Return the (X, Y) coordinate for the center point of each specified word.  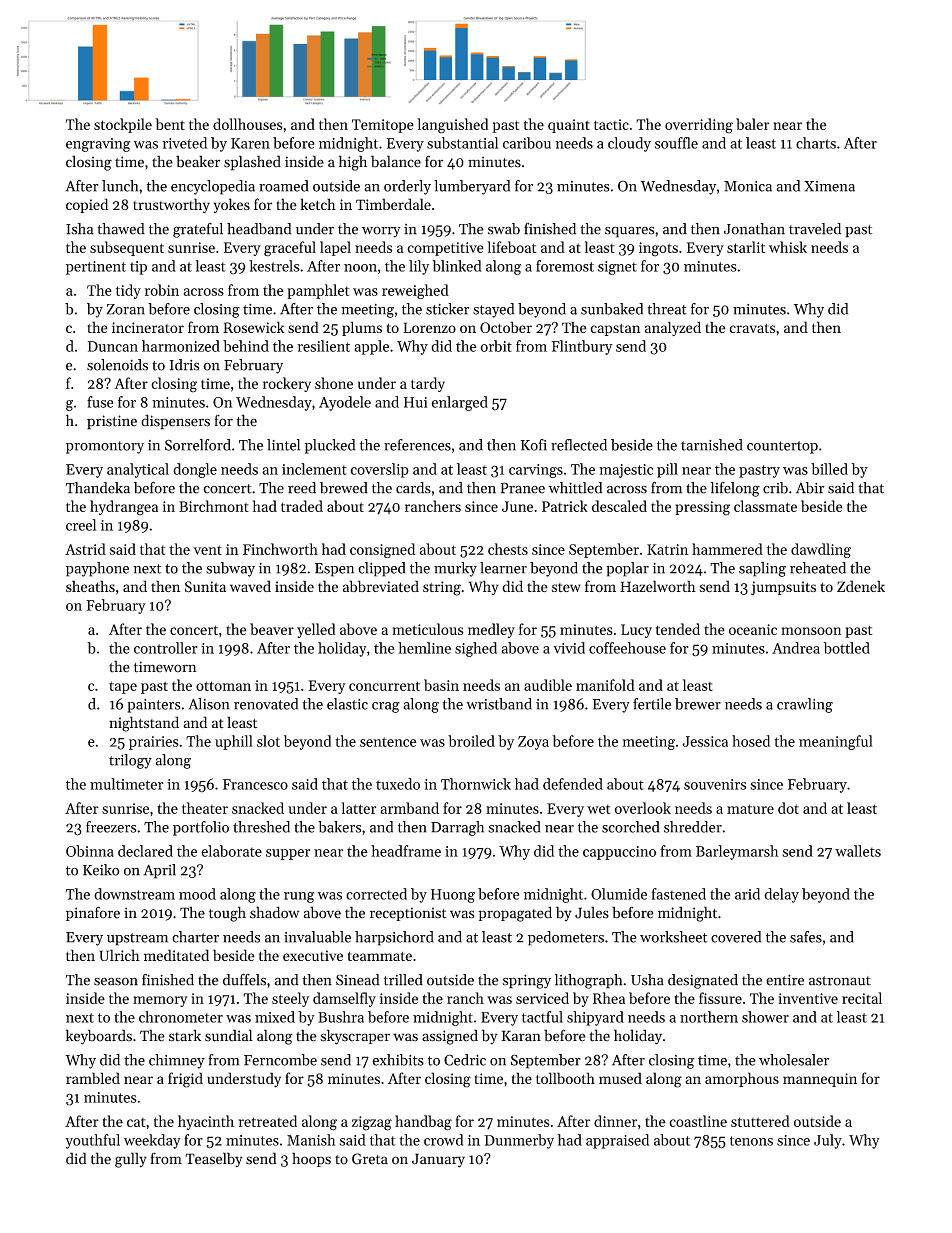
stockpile (123, 125)
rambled (93, 1078)
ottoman (223, 686)
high (353, 163)
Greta (370, 1159)
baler (752, 124)
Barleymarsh (737, 852)
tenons (751, 1141)
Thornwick (476, 784)
